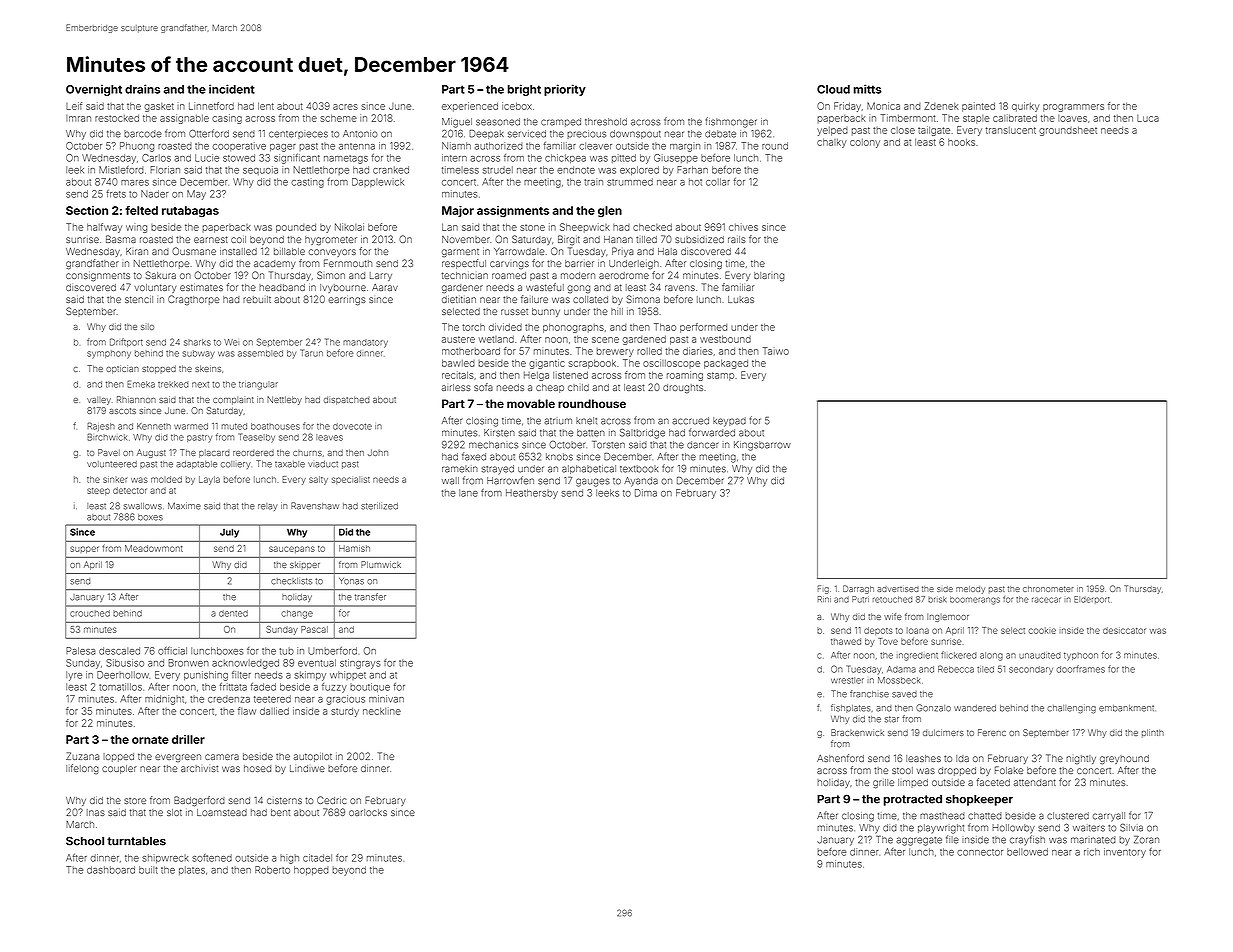 This page has width=1233, height=952. I want to click on desiccator, so click(1124, 630).
